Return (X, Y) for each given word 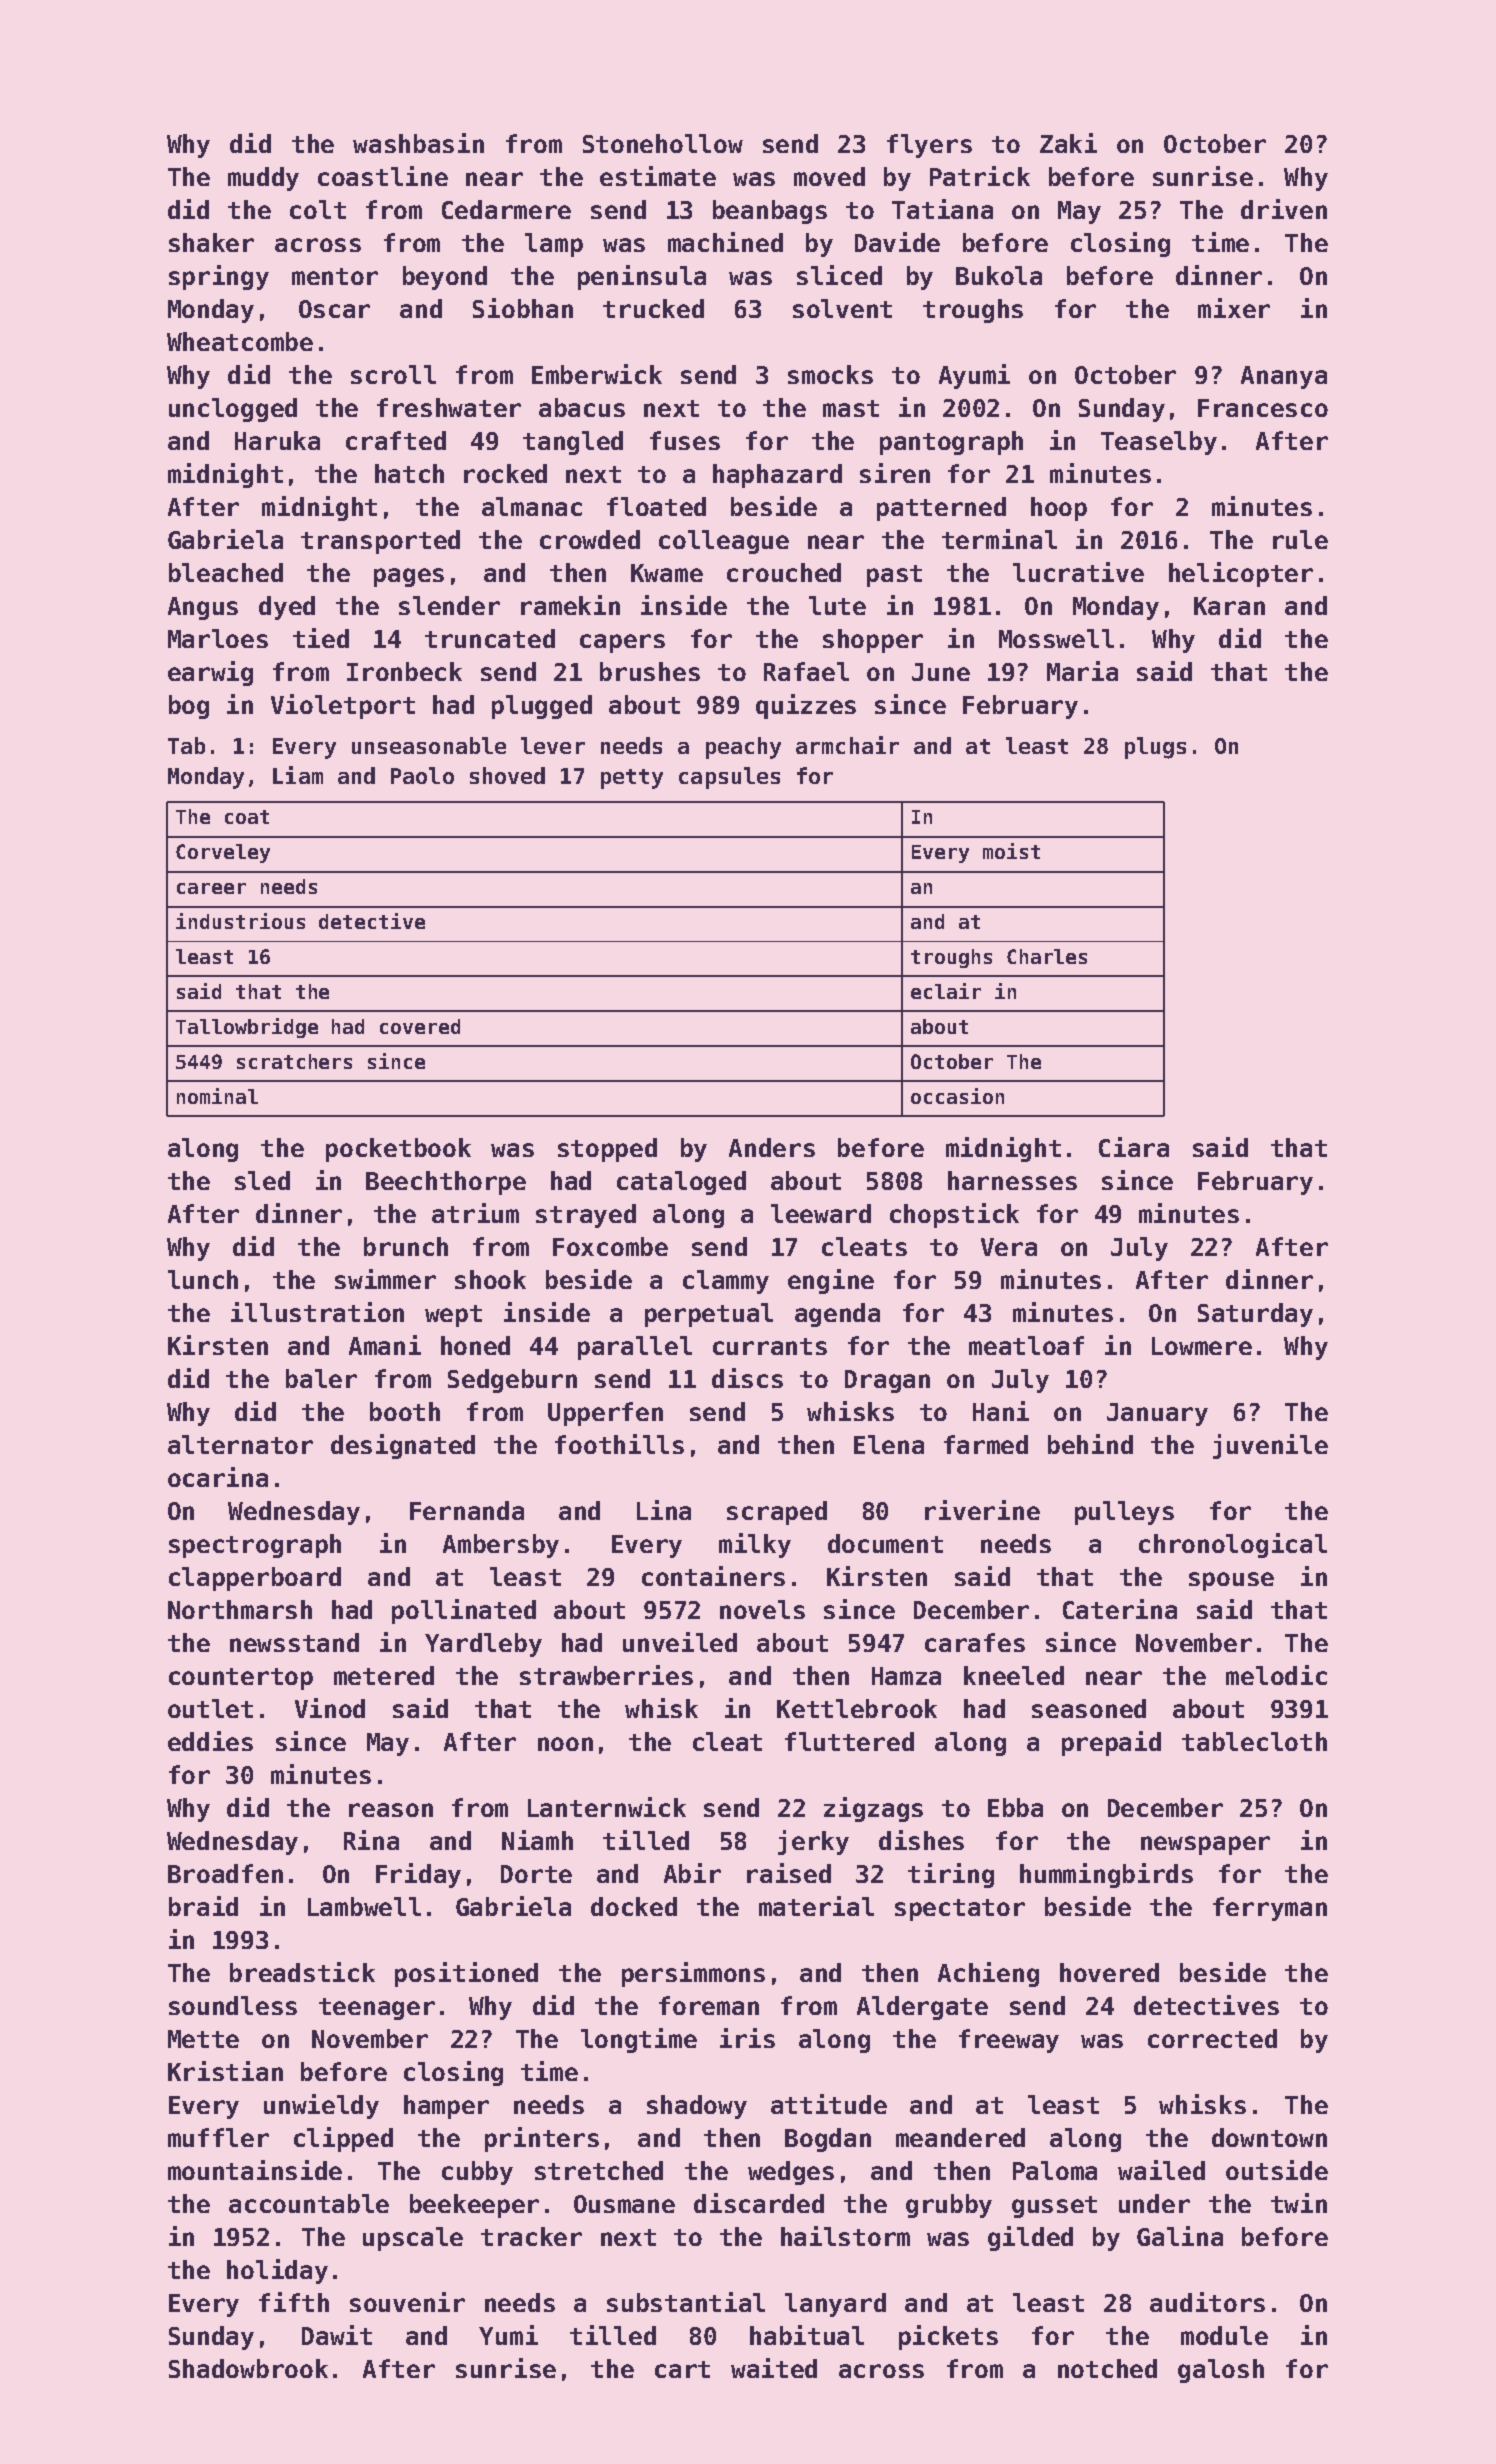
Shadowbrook (248, 2368)
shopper (873, 641)
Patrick (980, 176)
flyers (929, 146)
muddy (263, 179)
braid (203, 1906)
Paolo (422, 775)
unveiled (680, 1642)
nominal (217, 1096)
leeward (821, 1213)
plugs (1155, 748)
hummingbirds (1106, 1875)
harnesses (1012, 1180)
